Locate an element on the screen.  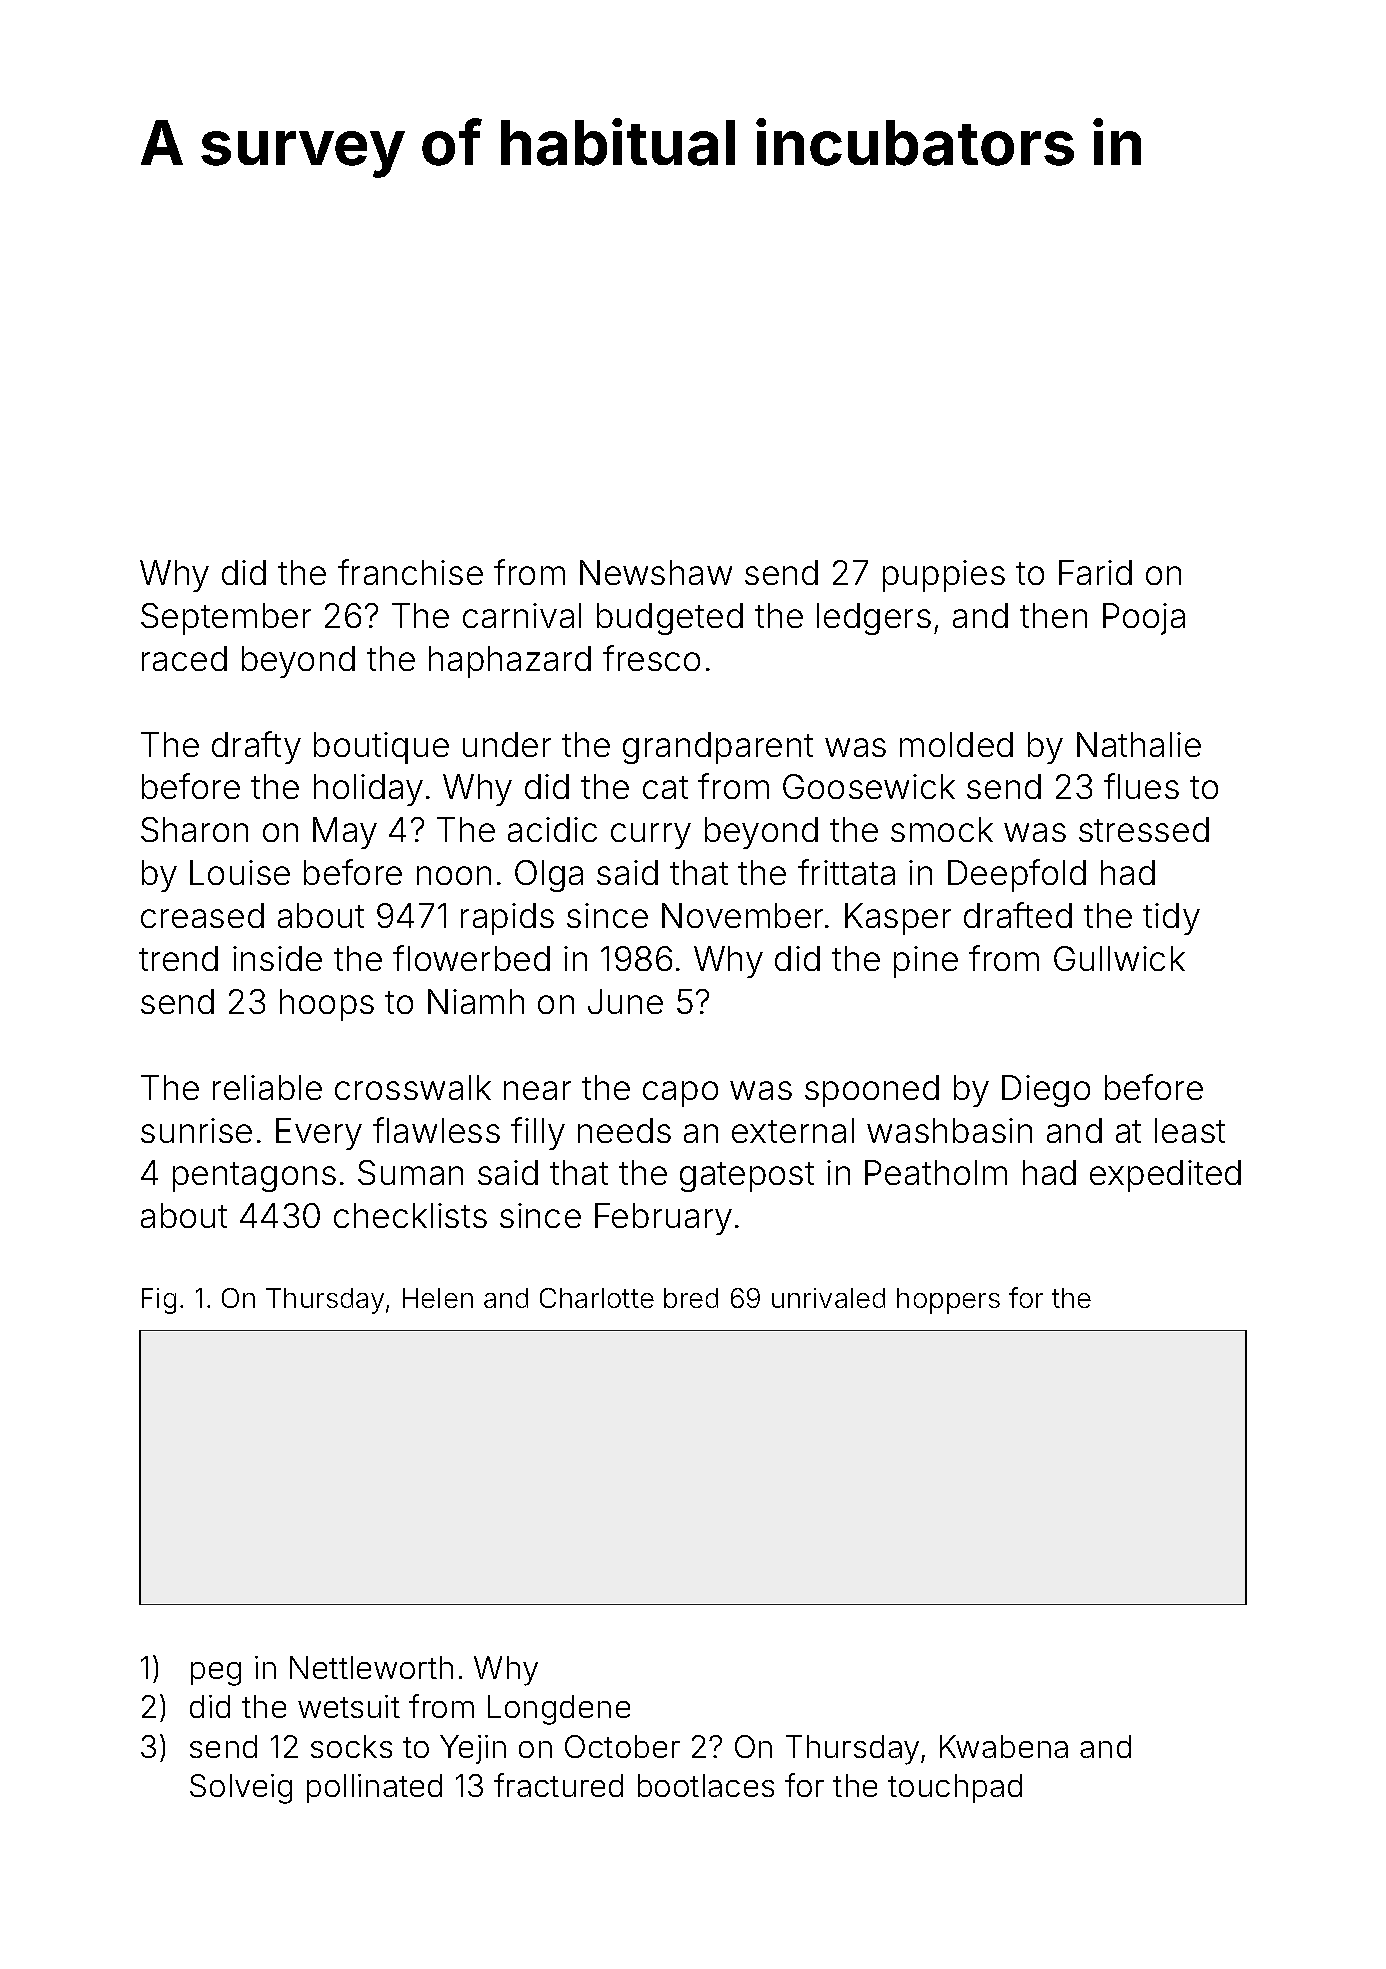
bootlaces is located at coordinates (706, 1785).
